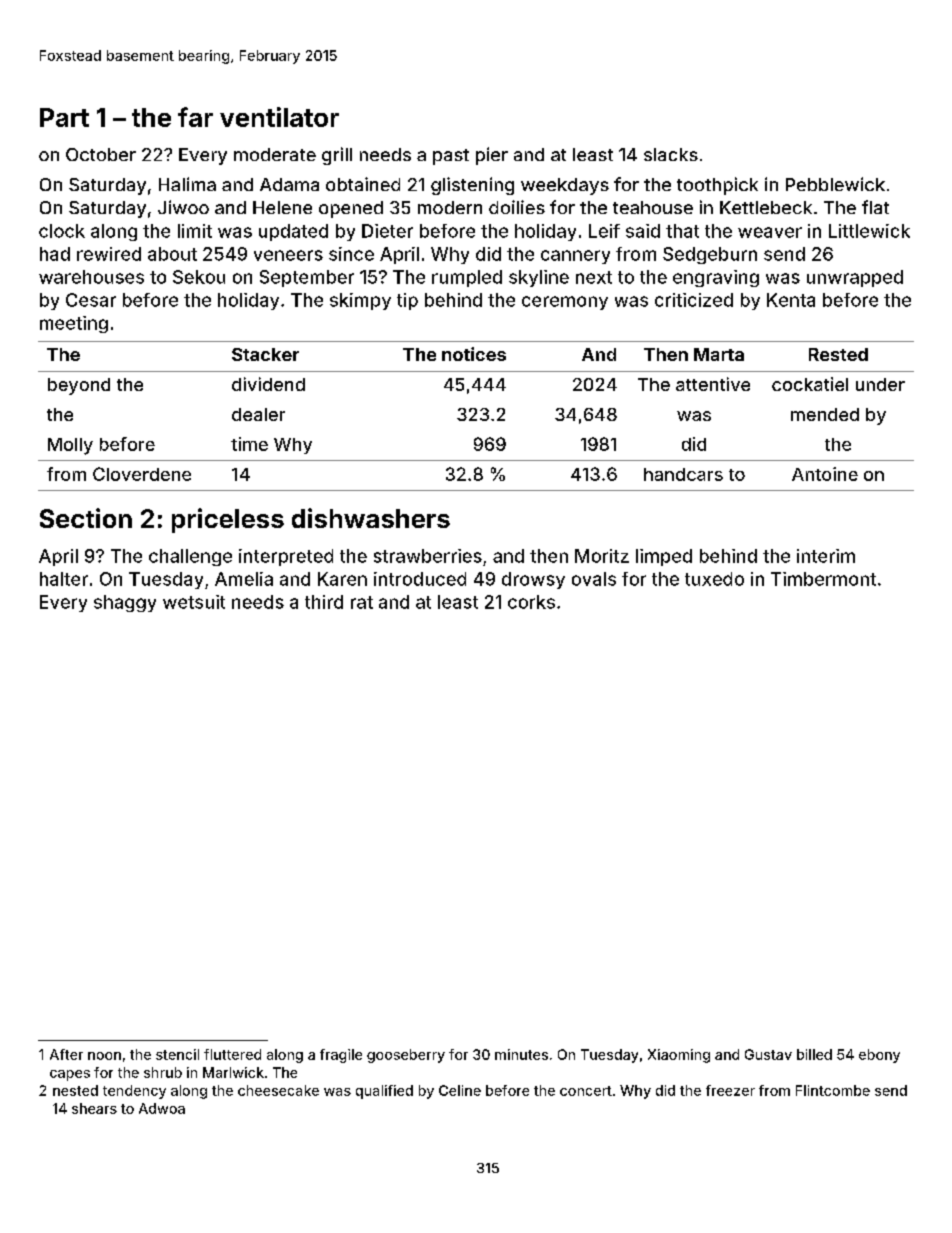  What do you see at coordinates (279, 117) in the image?
I see `ventilator` at bounding box center [279, 117].
